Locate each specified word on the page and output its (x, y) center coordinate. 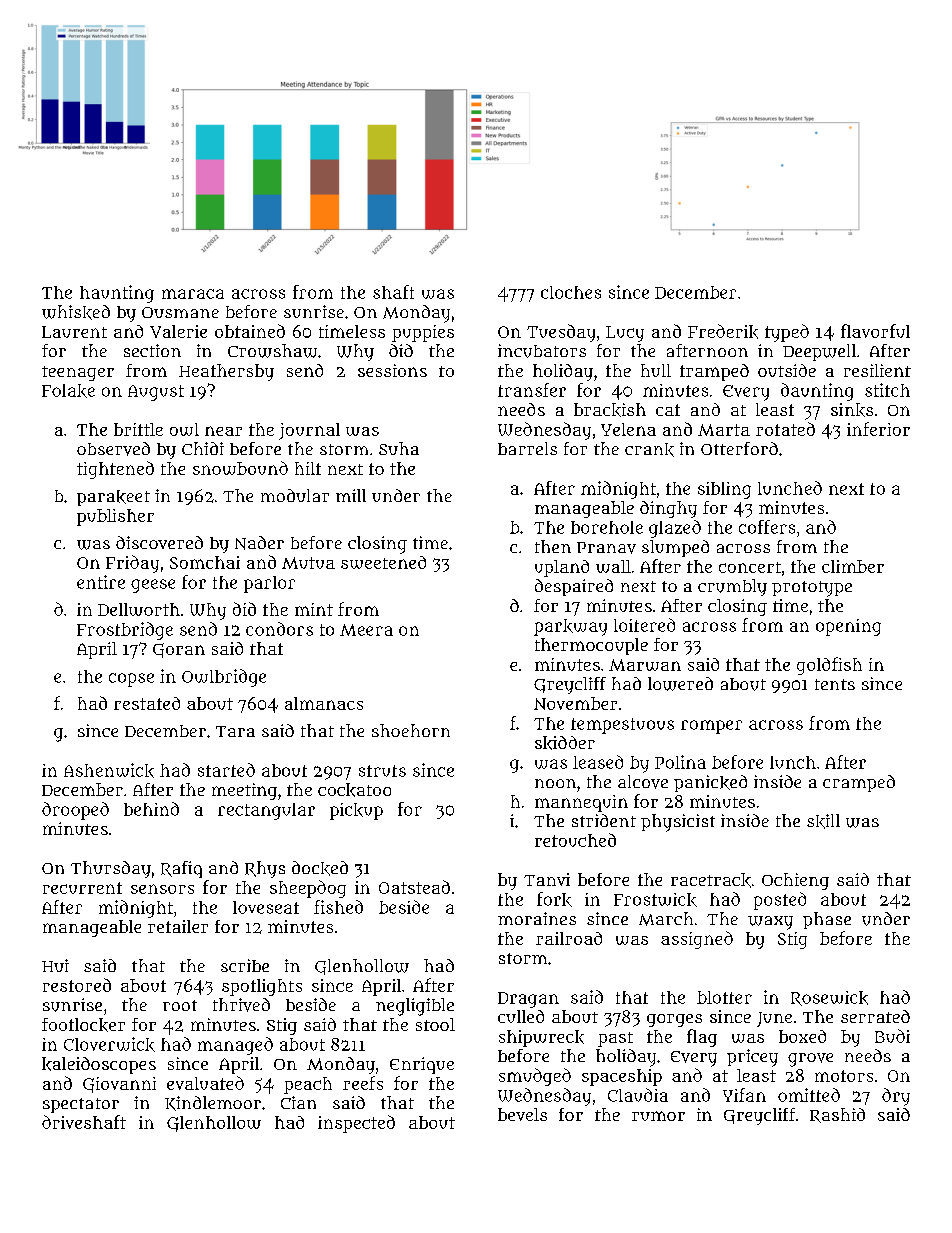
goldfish (829, 666)
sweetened (383, 562)
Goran (179, 650)
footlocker (83, 1025)
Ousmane (180, 312)
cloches (571, 292)
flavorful (875, 331)
